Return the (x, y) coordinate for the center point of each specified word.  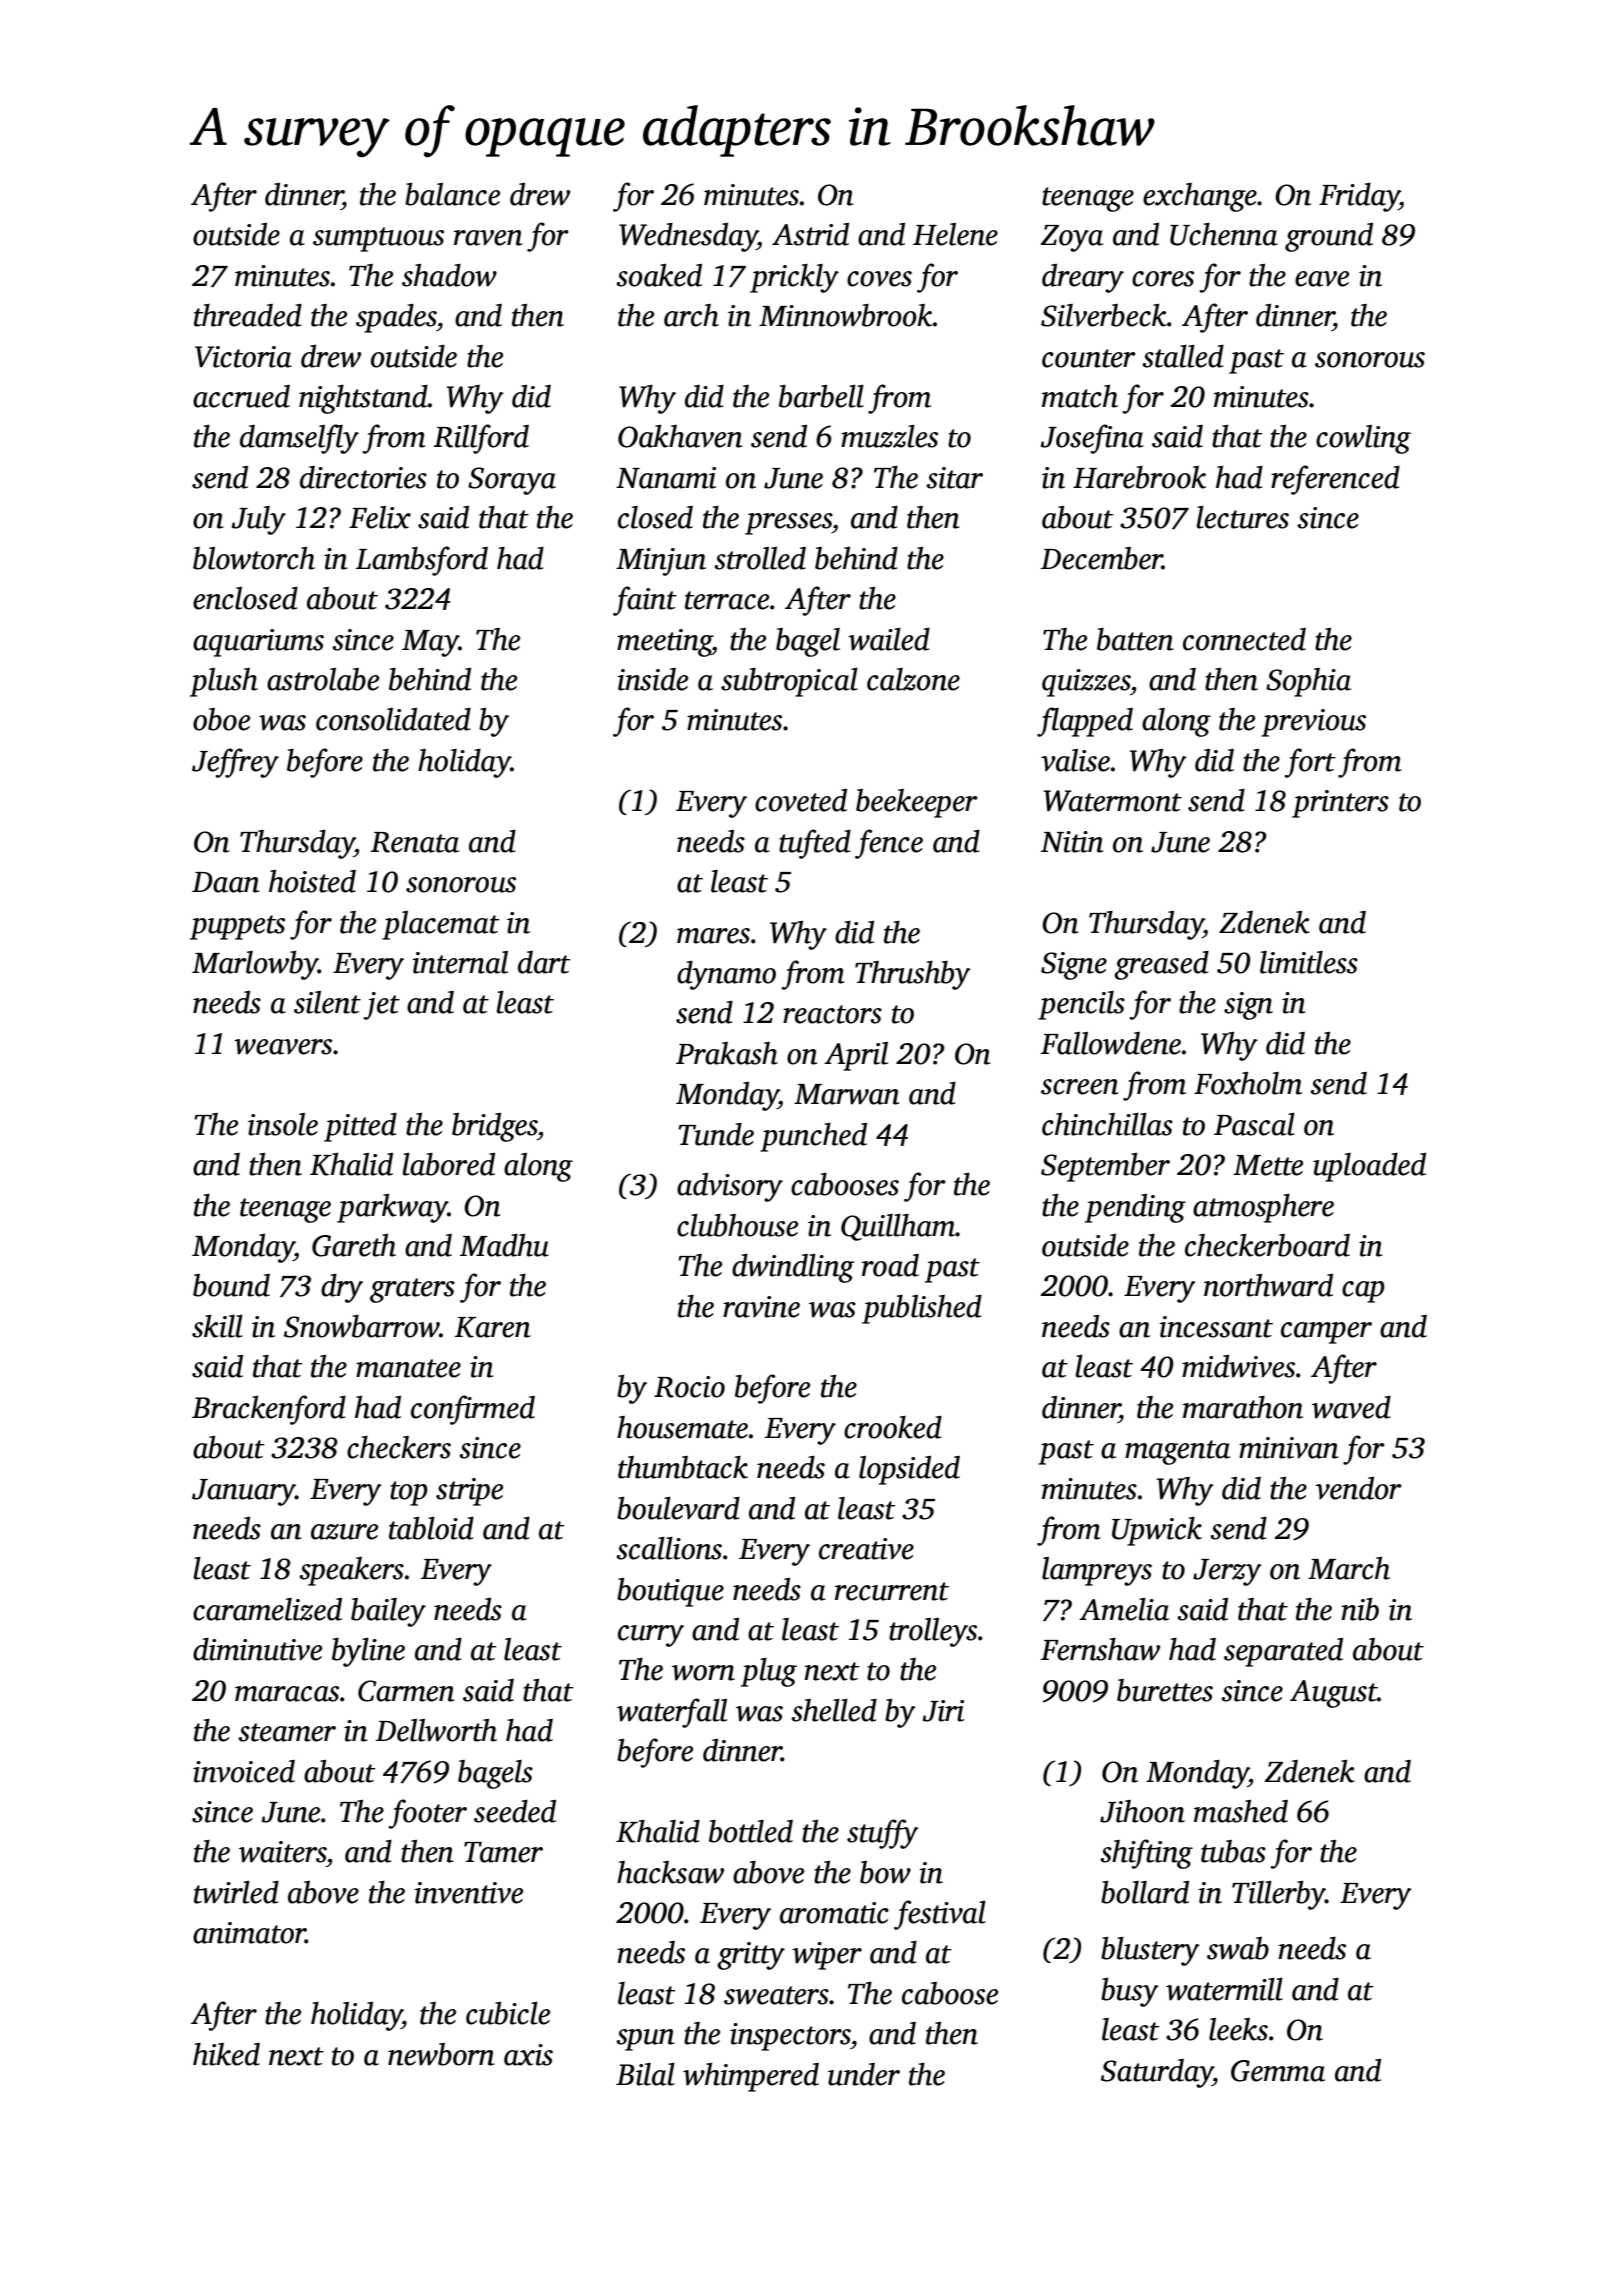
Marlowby (255, 965)
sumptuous (378, 239)
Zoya (1071, 238)
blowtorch (254, 558)
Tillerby (1278, 1895)
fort (1310, 763)
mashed (1241, 1811)
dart (544, 962)
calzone (913, 679)
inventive (468, 1893)
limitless (1309, 962)
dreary (1083, 278)
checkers (399, 1447)
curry (651, 1636)
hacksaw (670, 1872)
